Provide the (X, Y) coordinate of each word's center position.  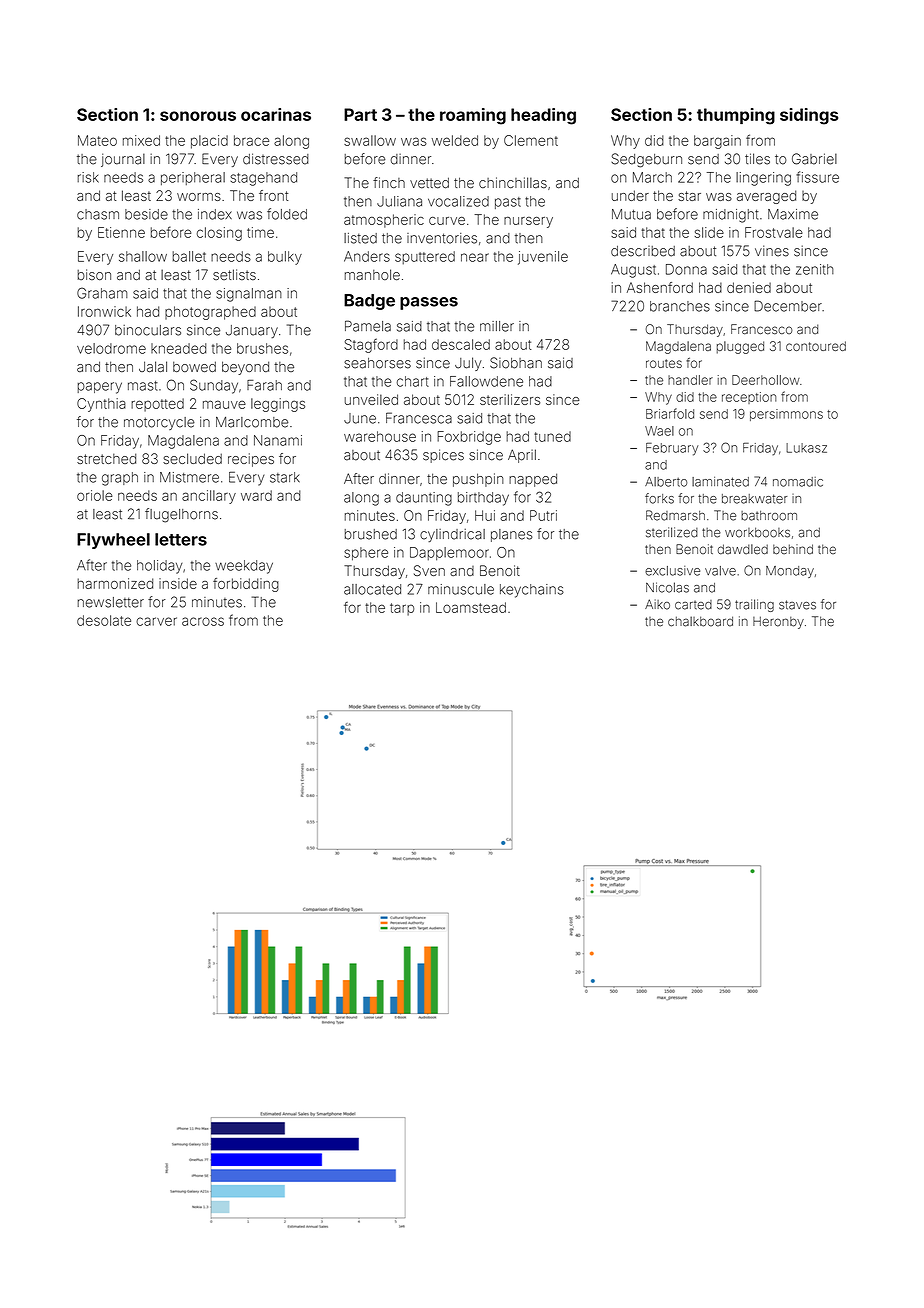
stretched (106, 458)
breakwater (754, 499)
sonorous (198, 116)
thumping (736, 116)
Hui (485, 515)
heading (543, 116)
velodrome (111, 348)
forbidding (246, 585)
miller (497, 326)
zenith (815, 269)
